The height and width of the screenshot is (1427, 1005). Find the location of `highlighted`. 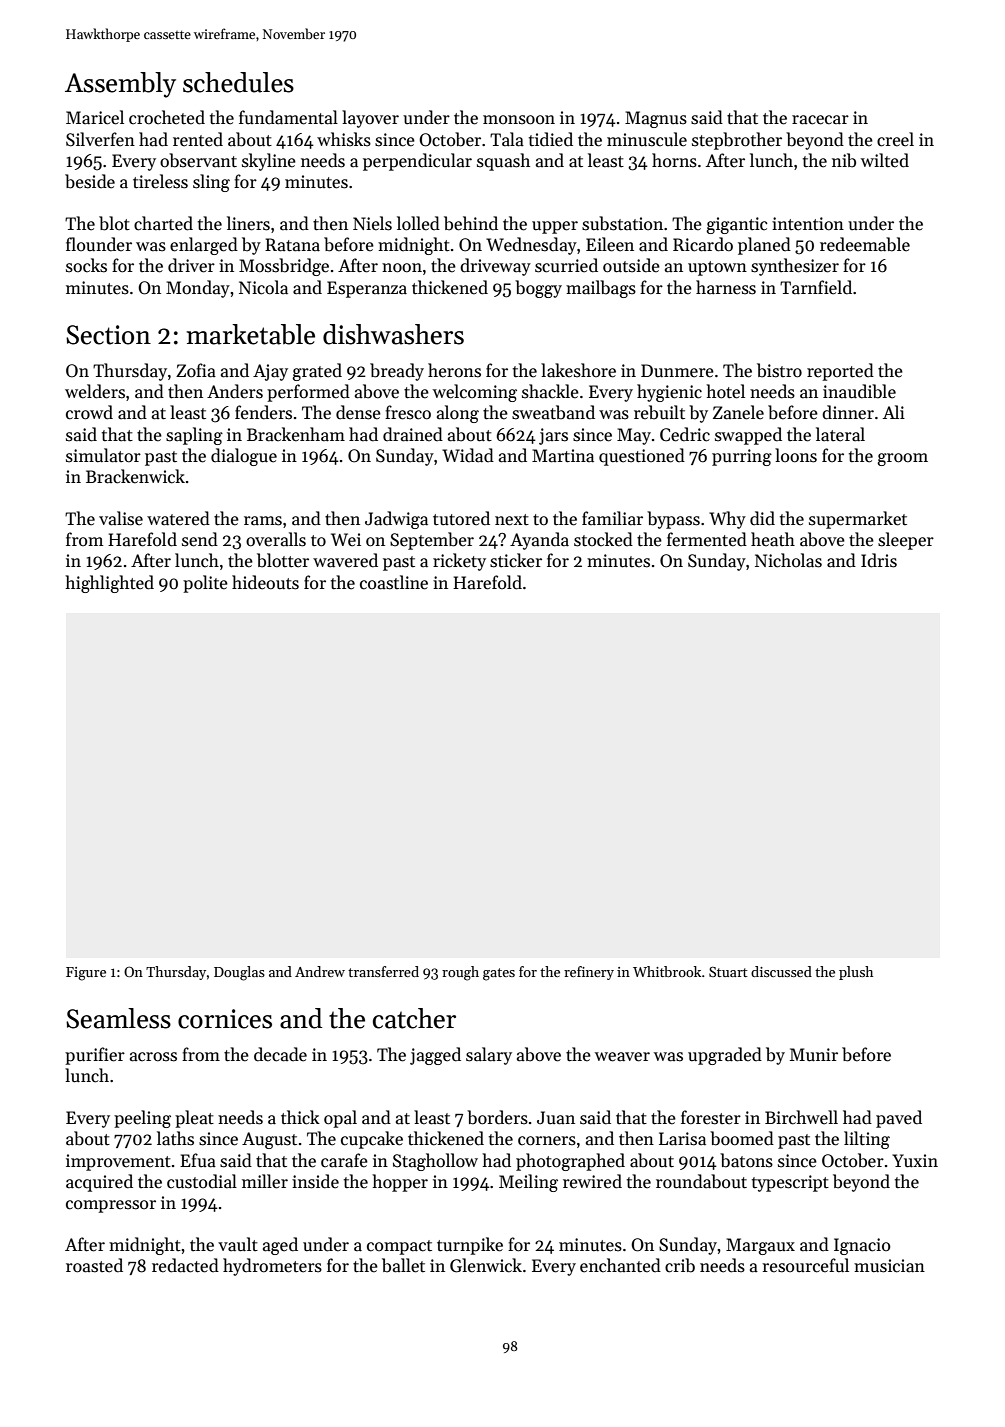

highlighted is located at coordinates (109, 584).
